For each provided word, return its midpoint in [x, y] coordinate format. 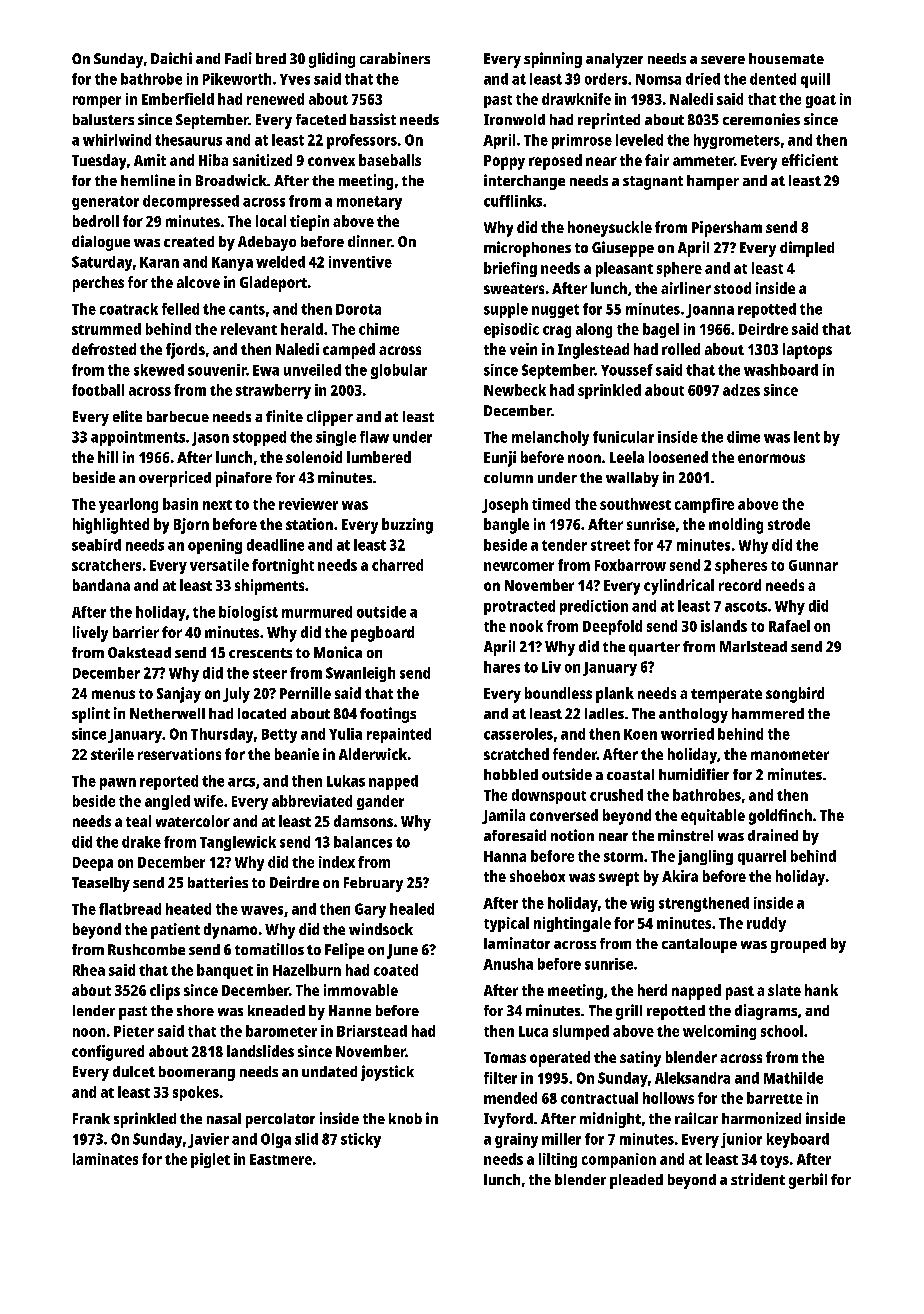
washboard [781, 370]
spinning [553, 60]
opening [215, 546]
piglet [210, 1160]
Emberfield [178, 99]
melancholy [550, 438]
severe [723, 60]
